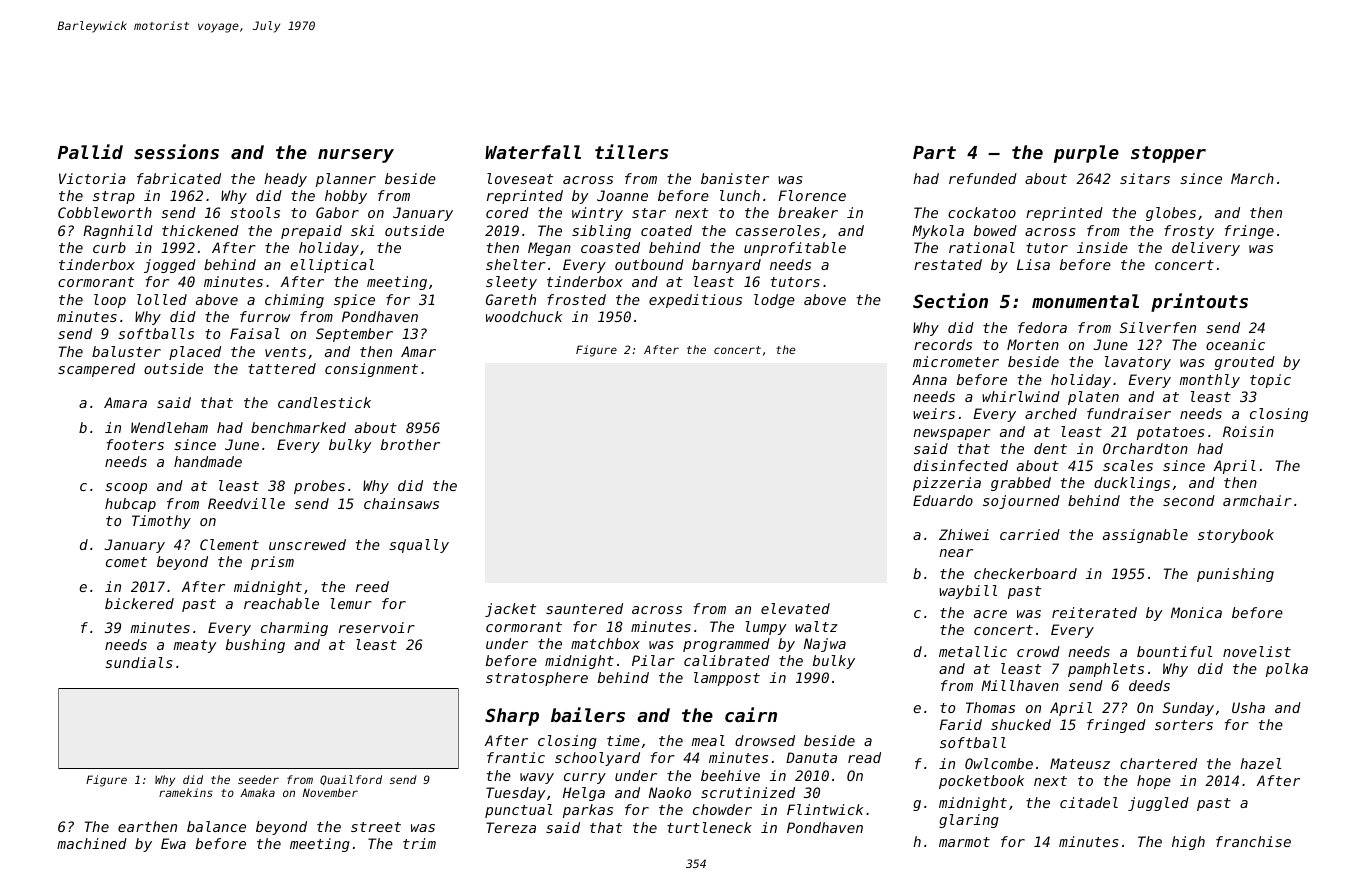 Image resolution: width=1372 pixels, height=887 pixels. Describe the element at coordinates (362, 230) in the screenshot. I see `ski` at that location.
